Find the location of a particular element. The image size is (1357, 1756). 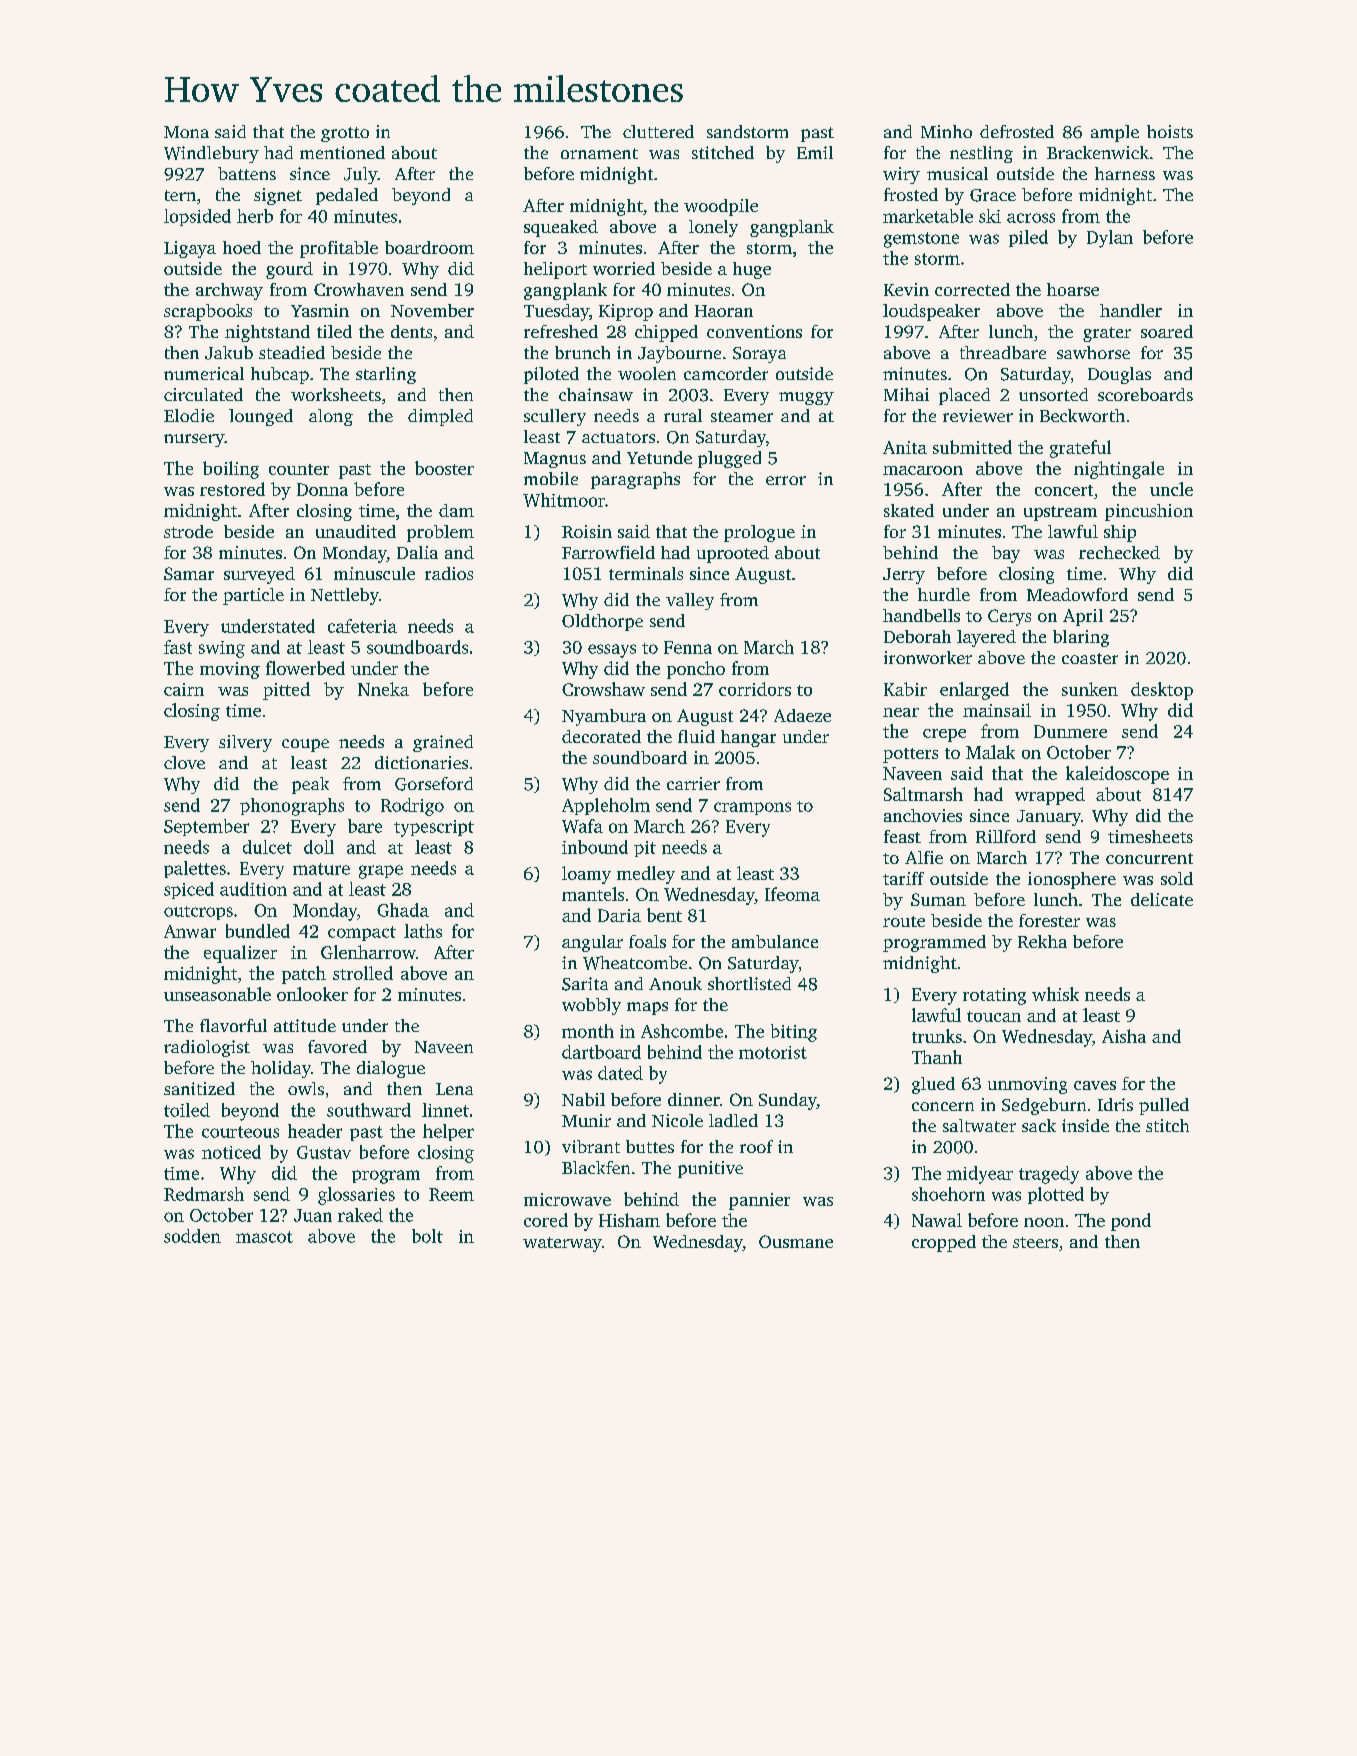

inbound is located at coordinates (595, 847).
